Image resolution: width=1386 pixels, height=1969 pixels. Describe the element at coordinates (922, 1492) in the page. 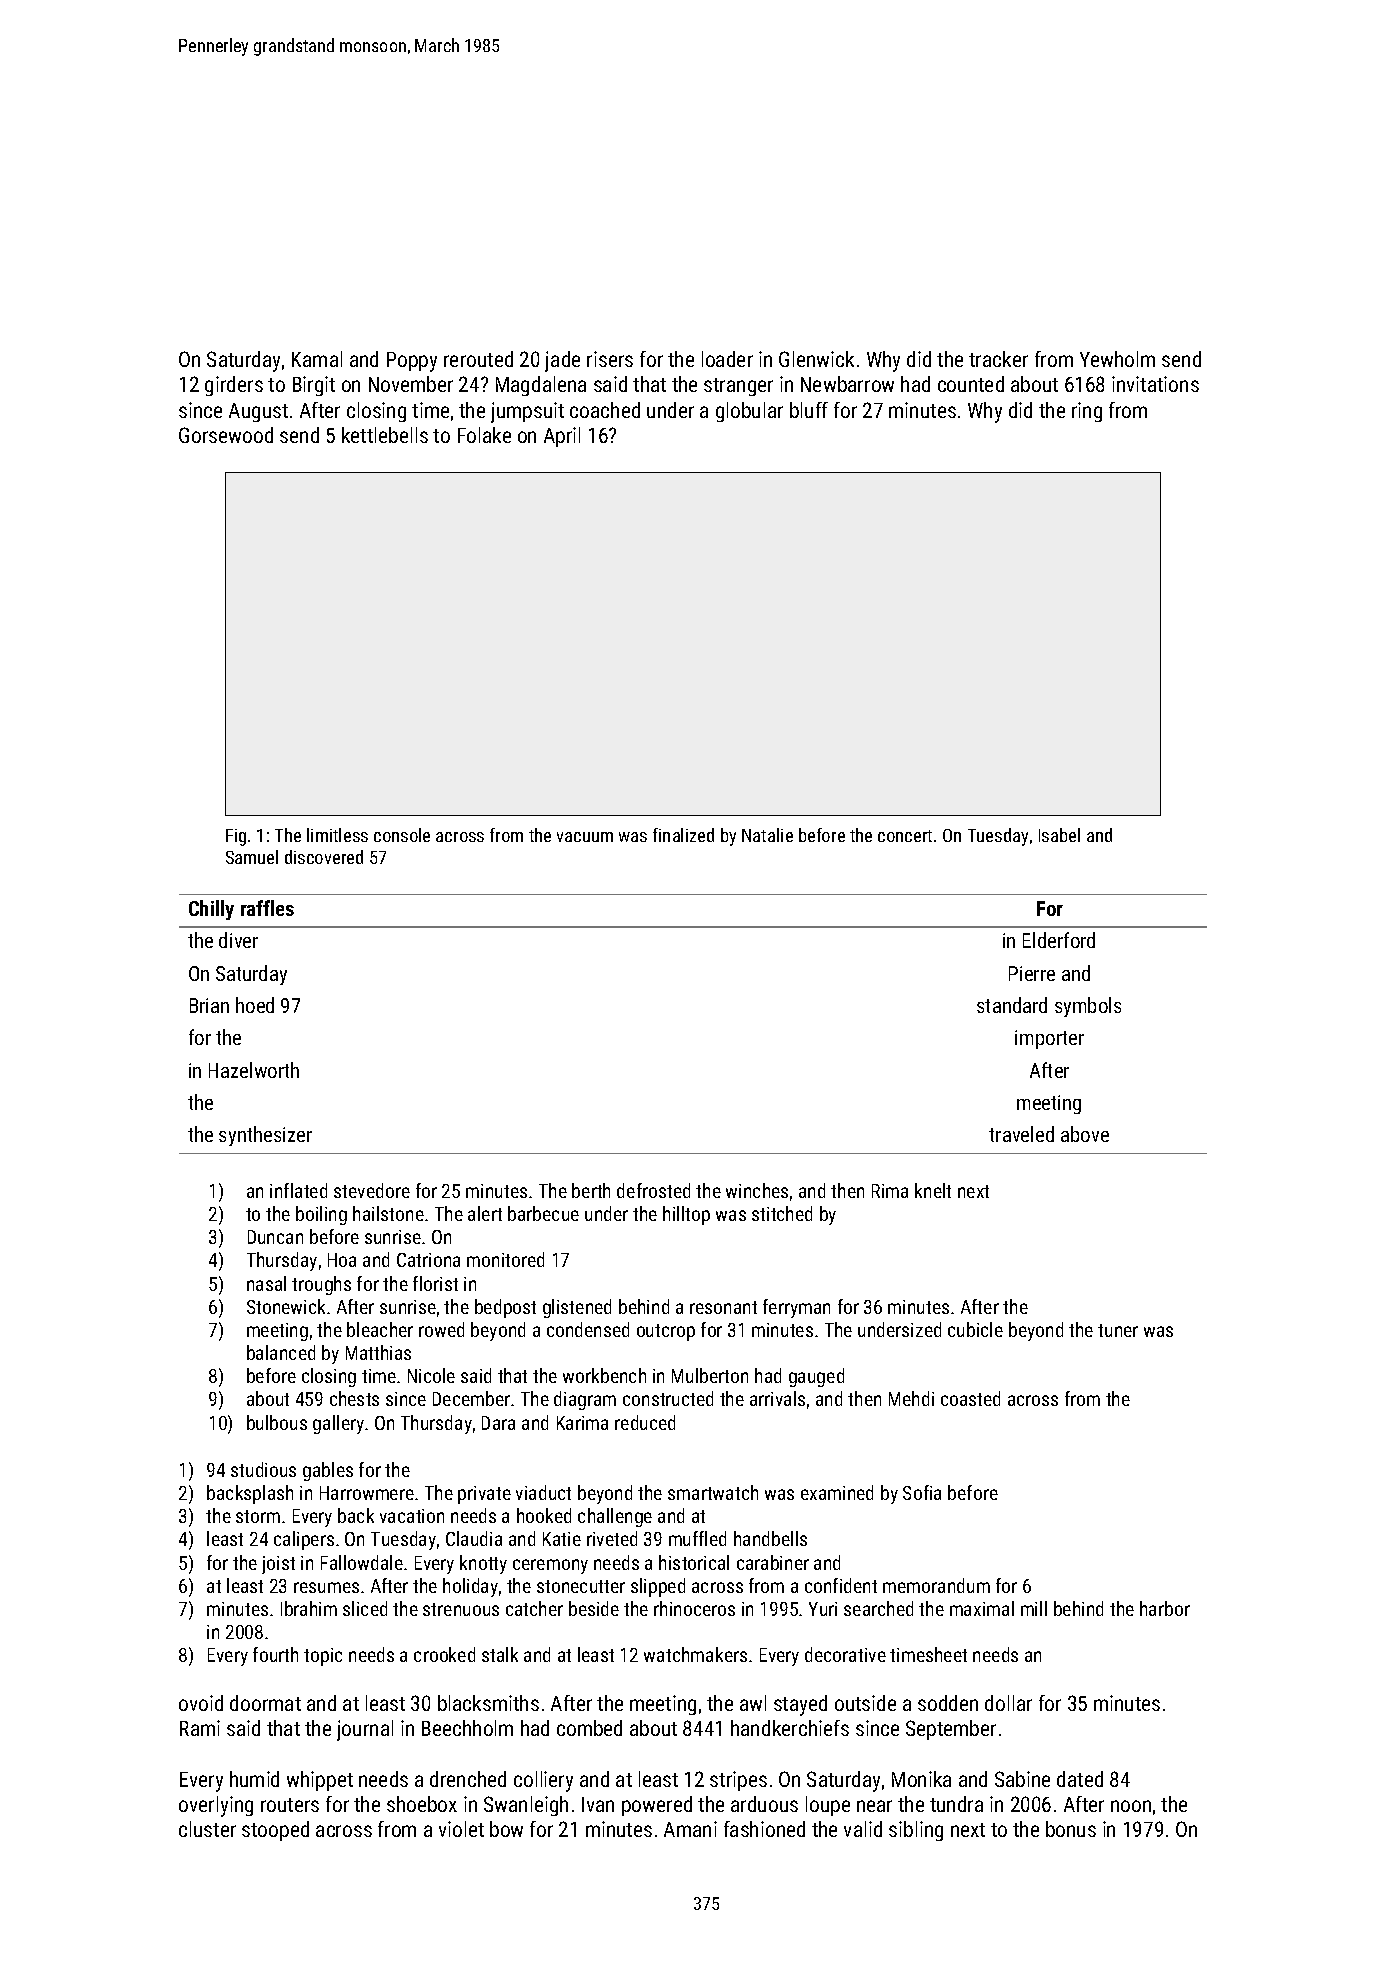

I see `Sofia` at that location.
